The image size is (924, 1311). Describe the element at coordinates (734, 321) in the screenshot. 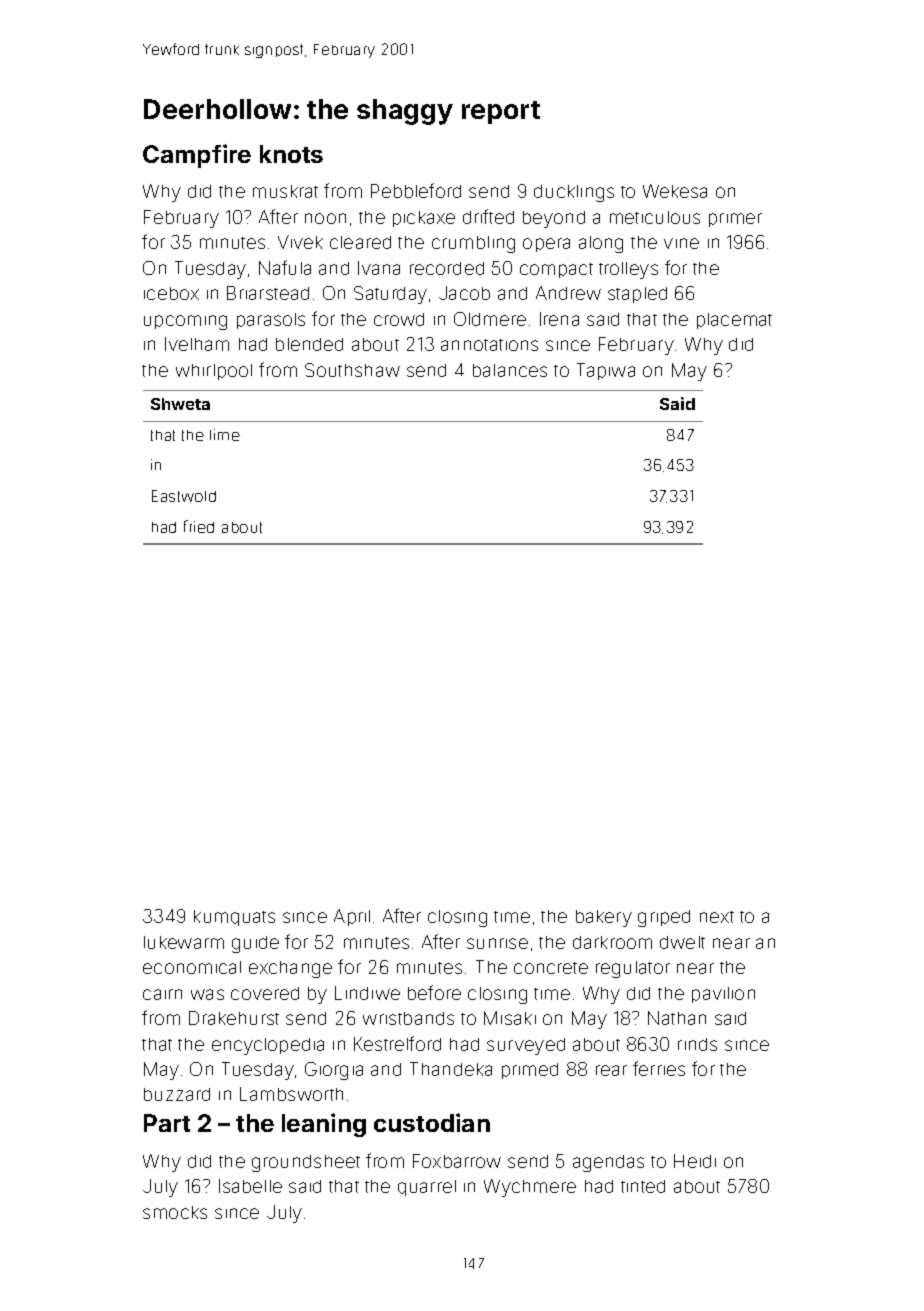

I see `placemat` at that location.
